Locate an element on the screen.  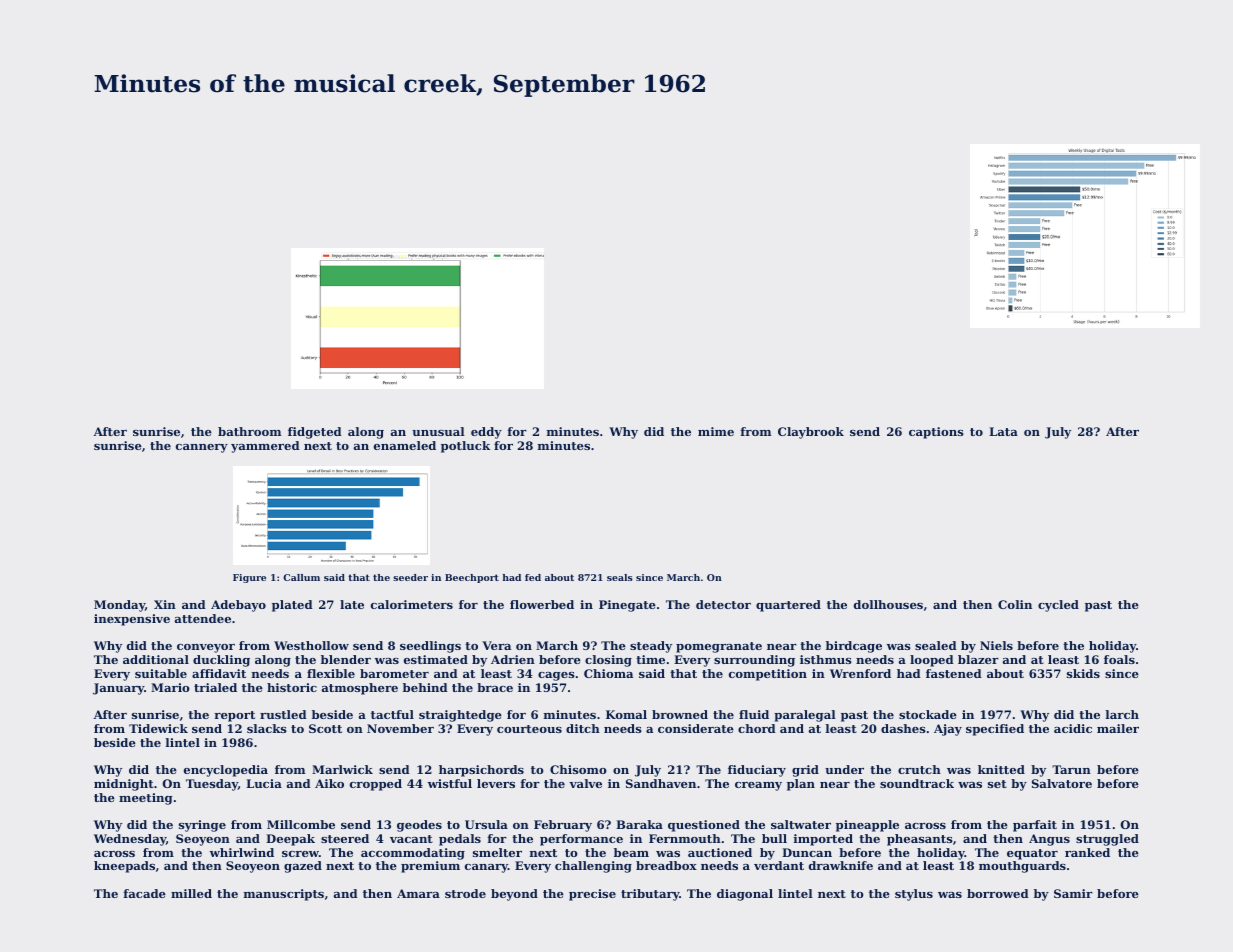
Tidewick is located at coordinates (158, 728).
